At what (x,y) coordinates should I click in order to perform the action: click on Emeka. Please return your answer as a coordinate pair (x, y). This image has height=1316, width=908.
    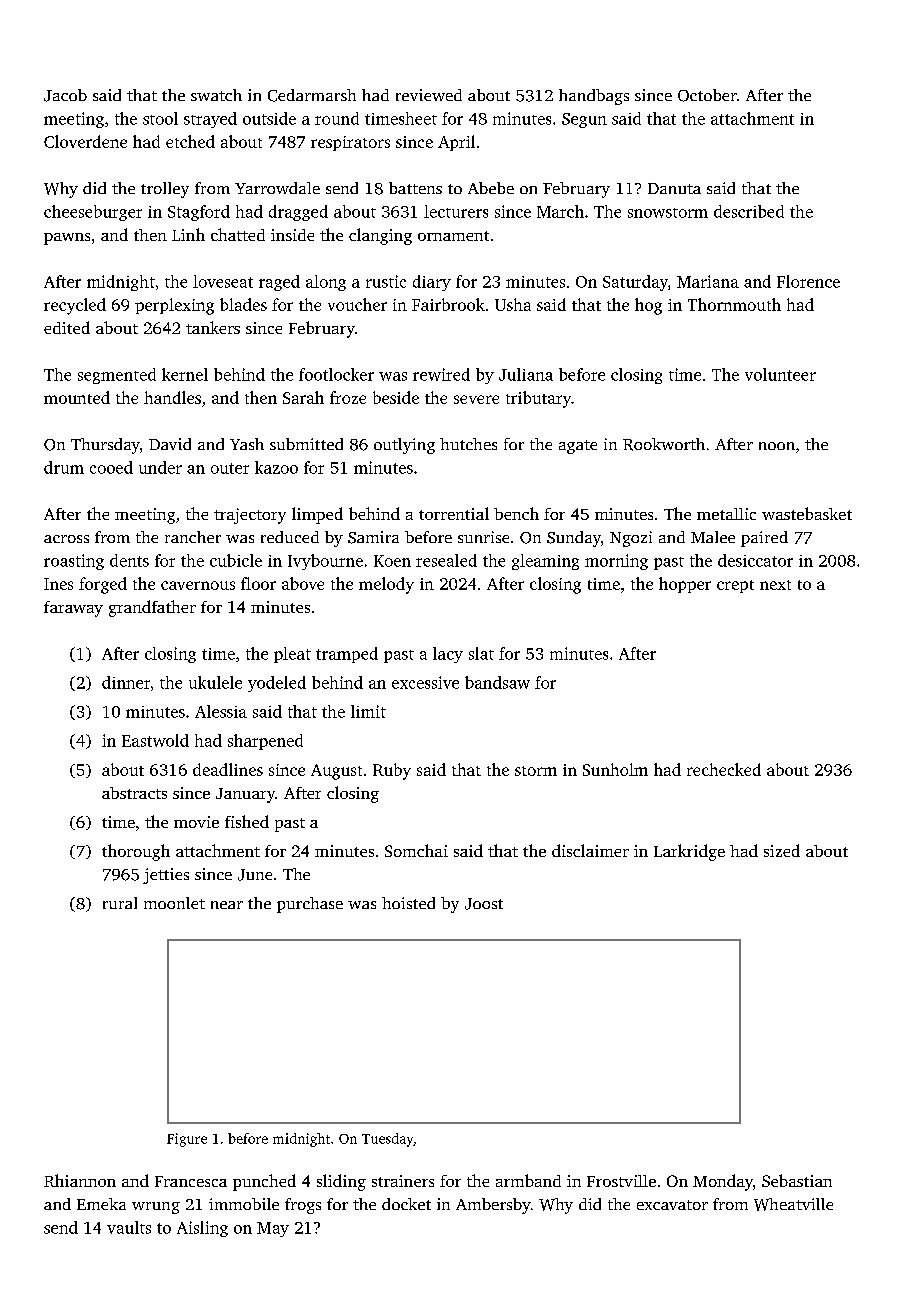
    Looking at the image, I should click on (101, 1204).
